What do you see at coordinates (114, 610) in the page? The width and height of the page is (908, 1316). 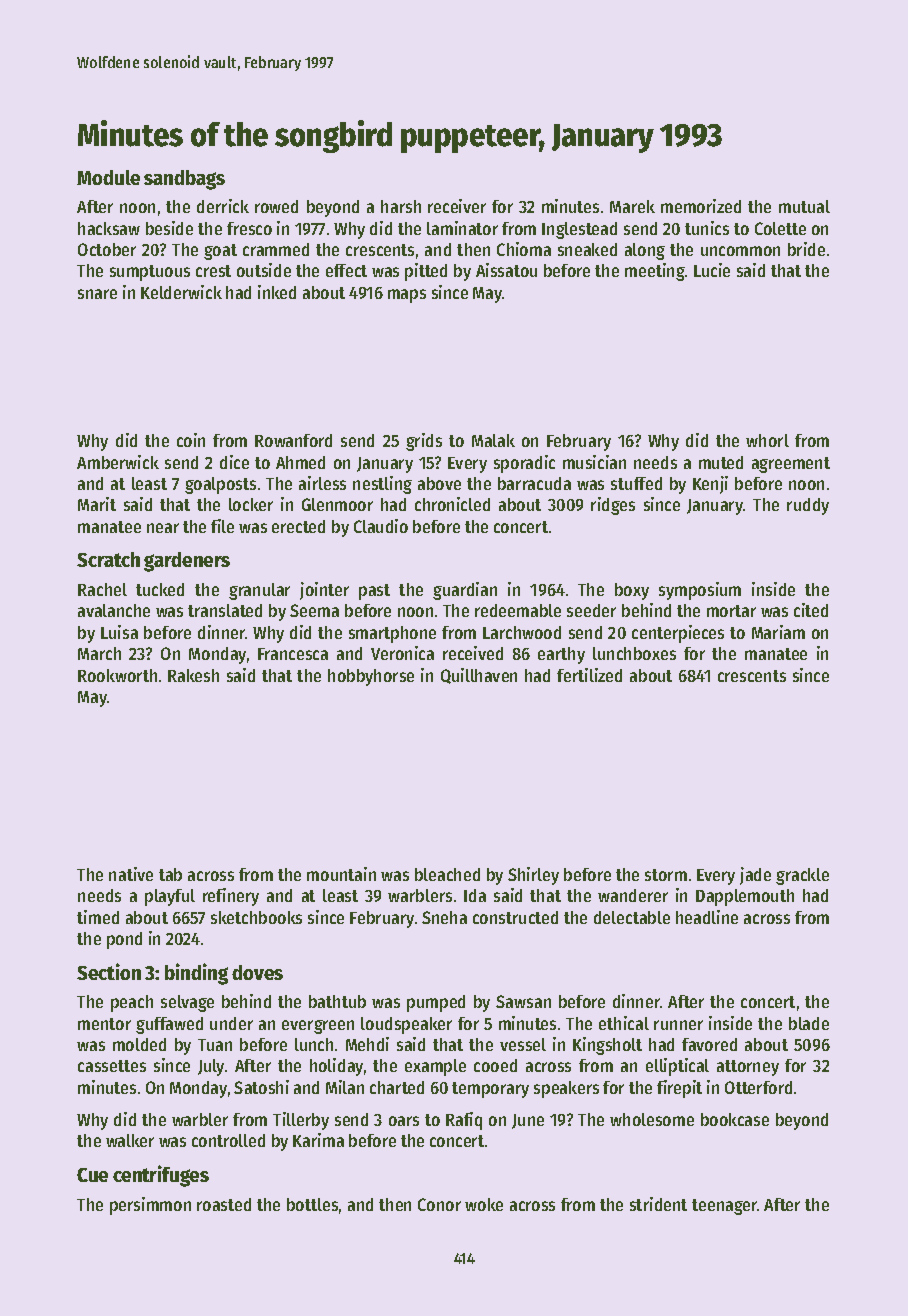 I see `avalanche` at bounding box center [114, 610].
